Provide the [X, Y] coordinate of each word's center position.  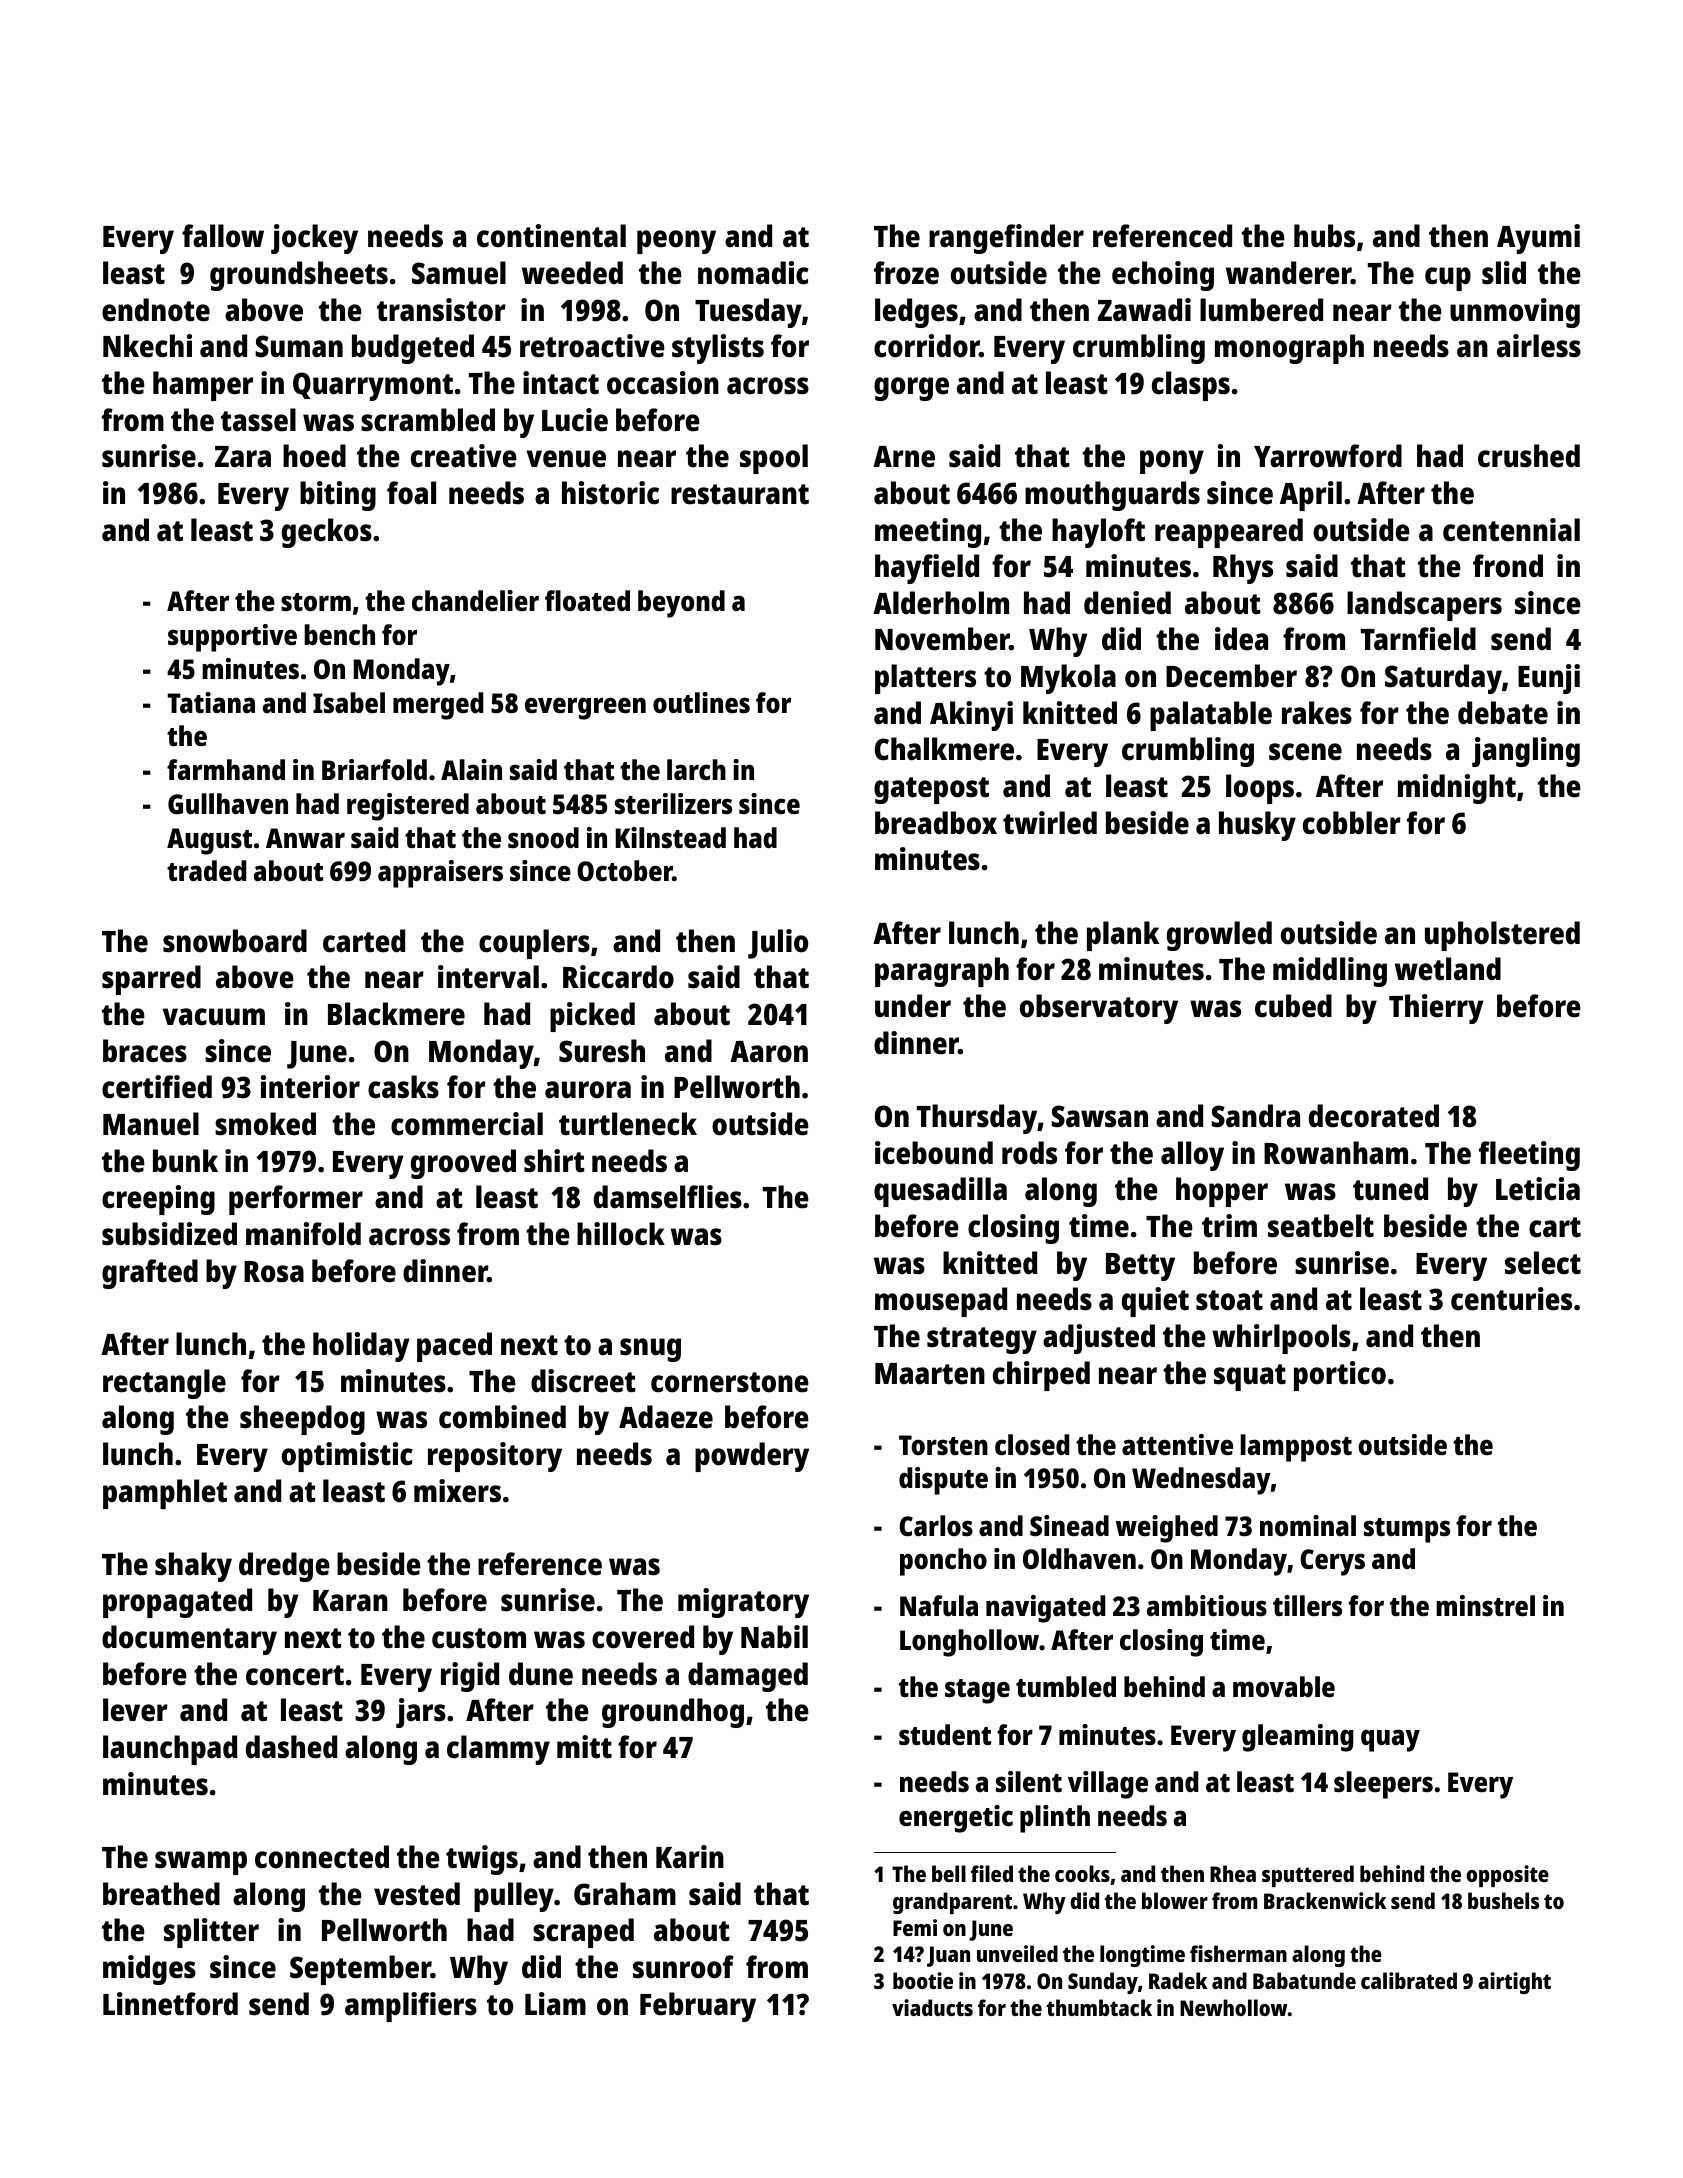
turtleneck [628, 1124]
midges [149, 1970]
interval [488, 977]
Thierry [1436, 1009]
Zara [243, 457]
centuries [1511, 1299]
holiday [361, 1347]
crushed [1529, 456]
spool [774, 459]
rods [1029, 1153]
